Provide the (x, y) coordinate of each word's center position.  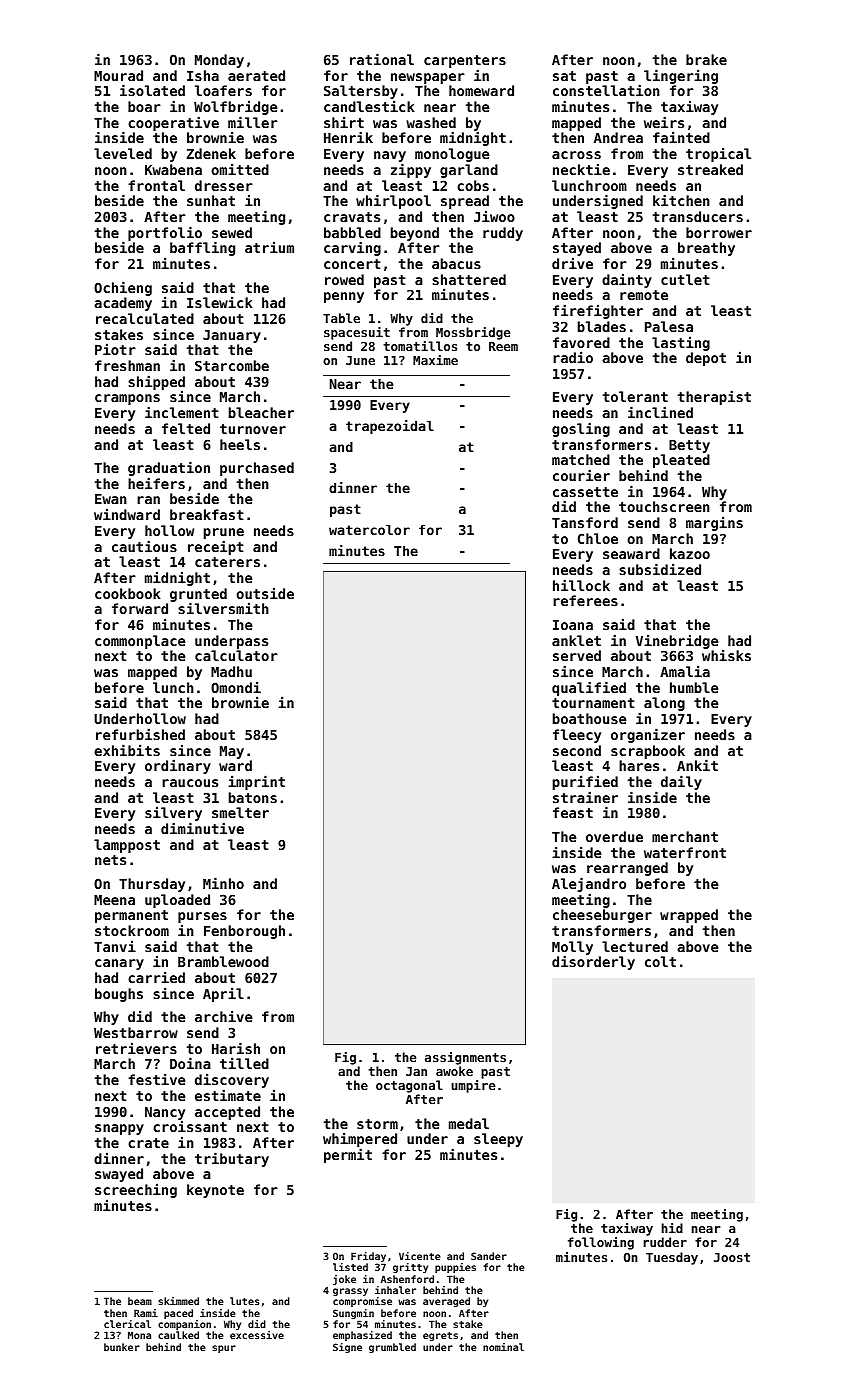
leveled (123, 153)
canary (119, 964)
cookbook (128, 593)
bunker (122, 1347)
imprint (256, 782)
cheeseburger (602, 916)
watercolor (369, 530)
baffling (202, 248)
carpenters (465, 61)
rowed (344, 279)
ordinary (178, 766)
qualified (589, 688)
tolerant (635, 396)
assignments (465, 1058)
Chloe (598, 538)
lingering (681, 76)
